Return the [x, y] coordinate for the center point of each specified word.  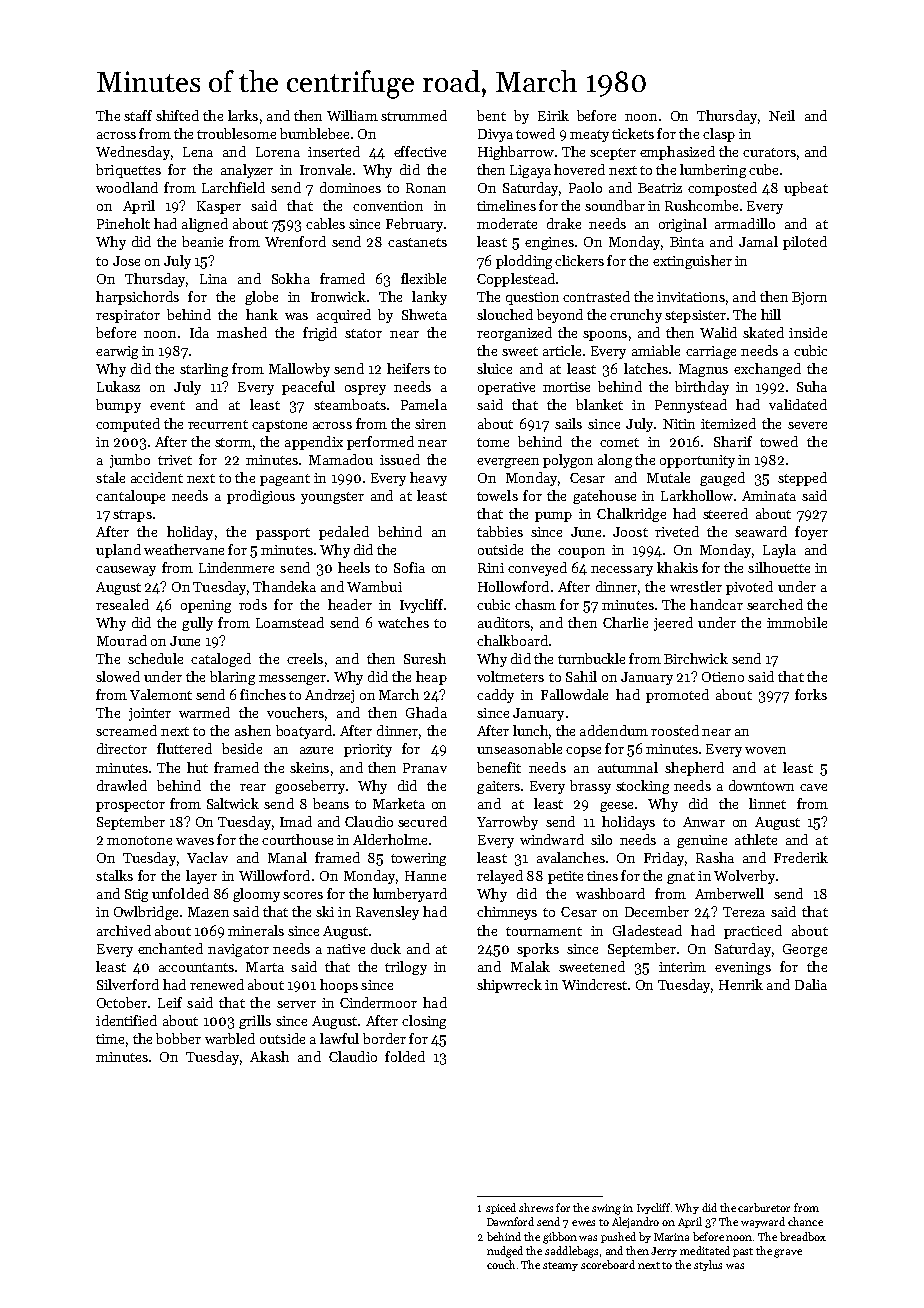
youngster [332, 498]
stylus [708, 1265]
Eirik [553, 115]
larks [243, 115]
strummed [414, 115]
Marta [265, 967]
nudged [505, 1252]
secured [422, 821]
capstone [279, 426]
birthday [702, 388]
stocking [642, 787]
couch [501, 1264]
